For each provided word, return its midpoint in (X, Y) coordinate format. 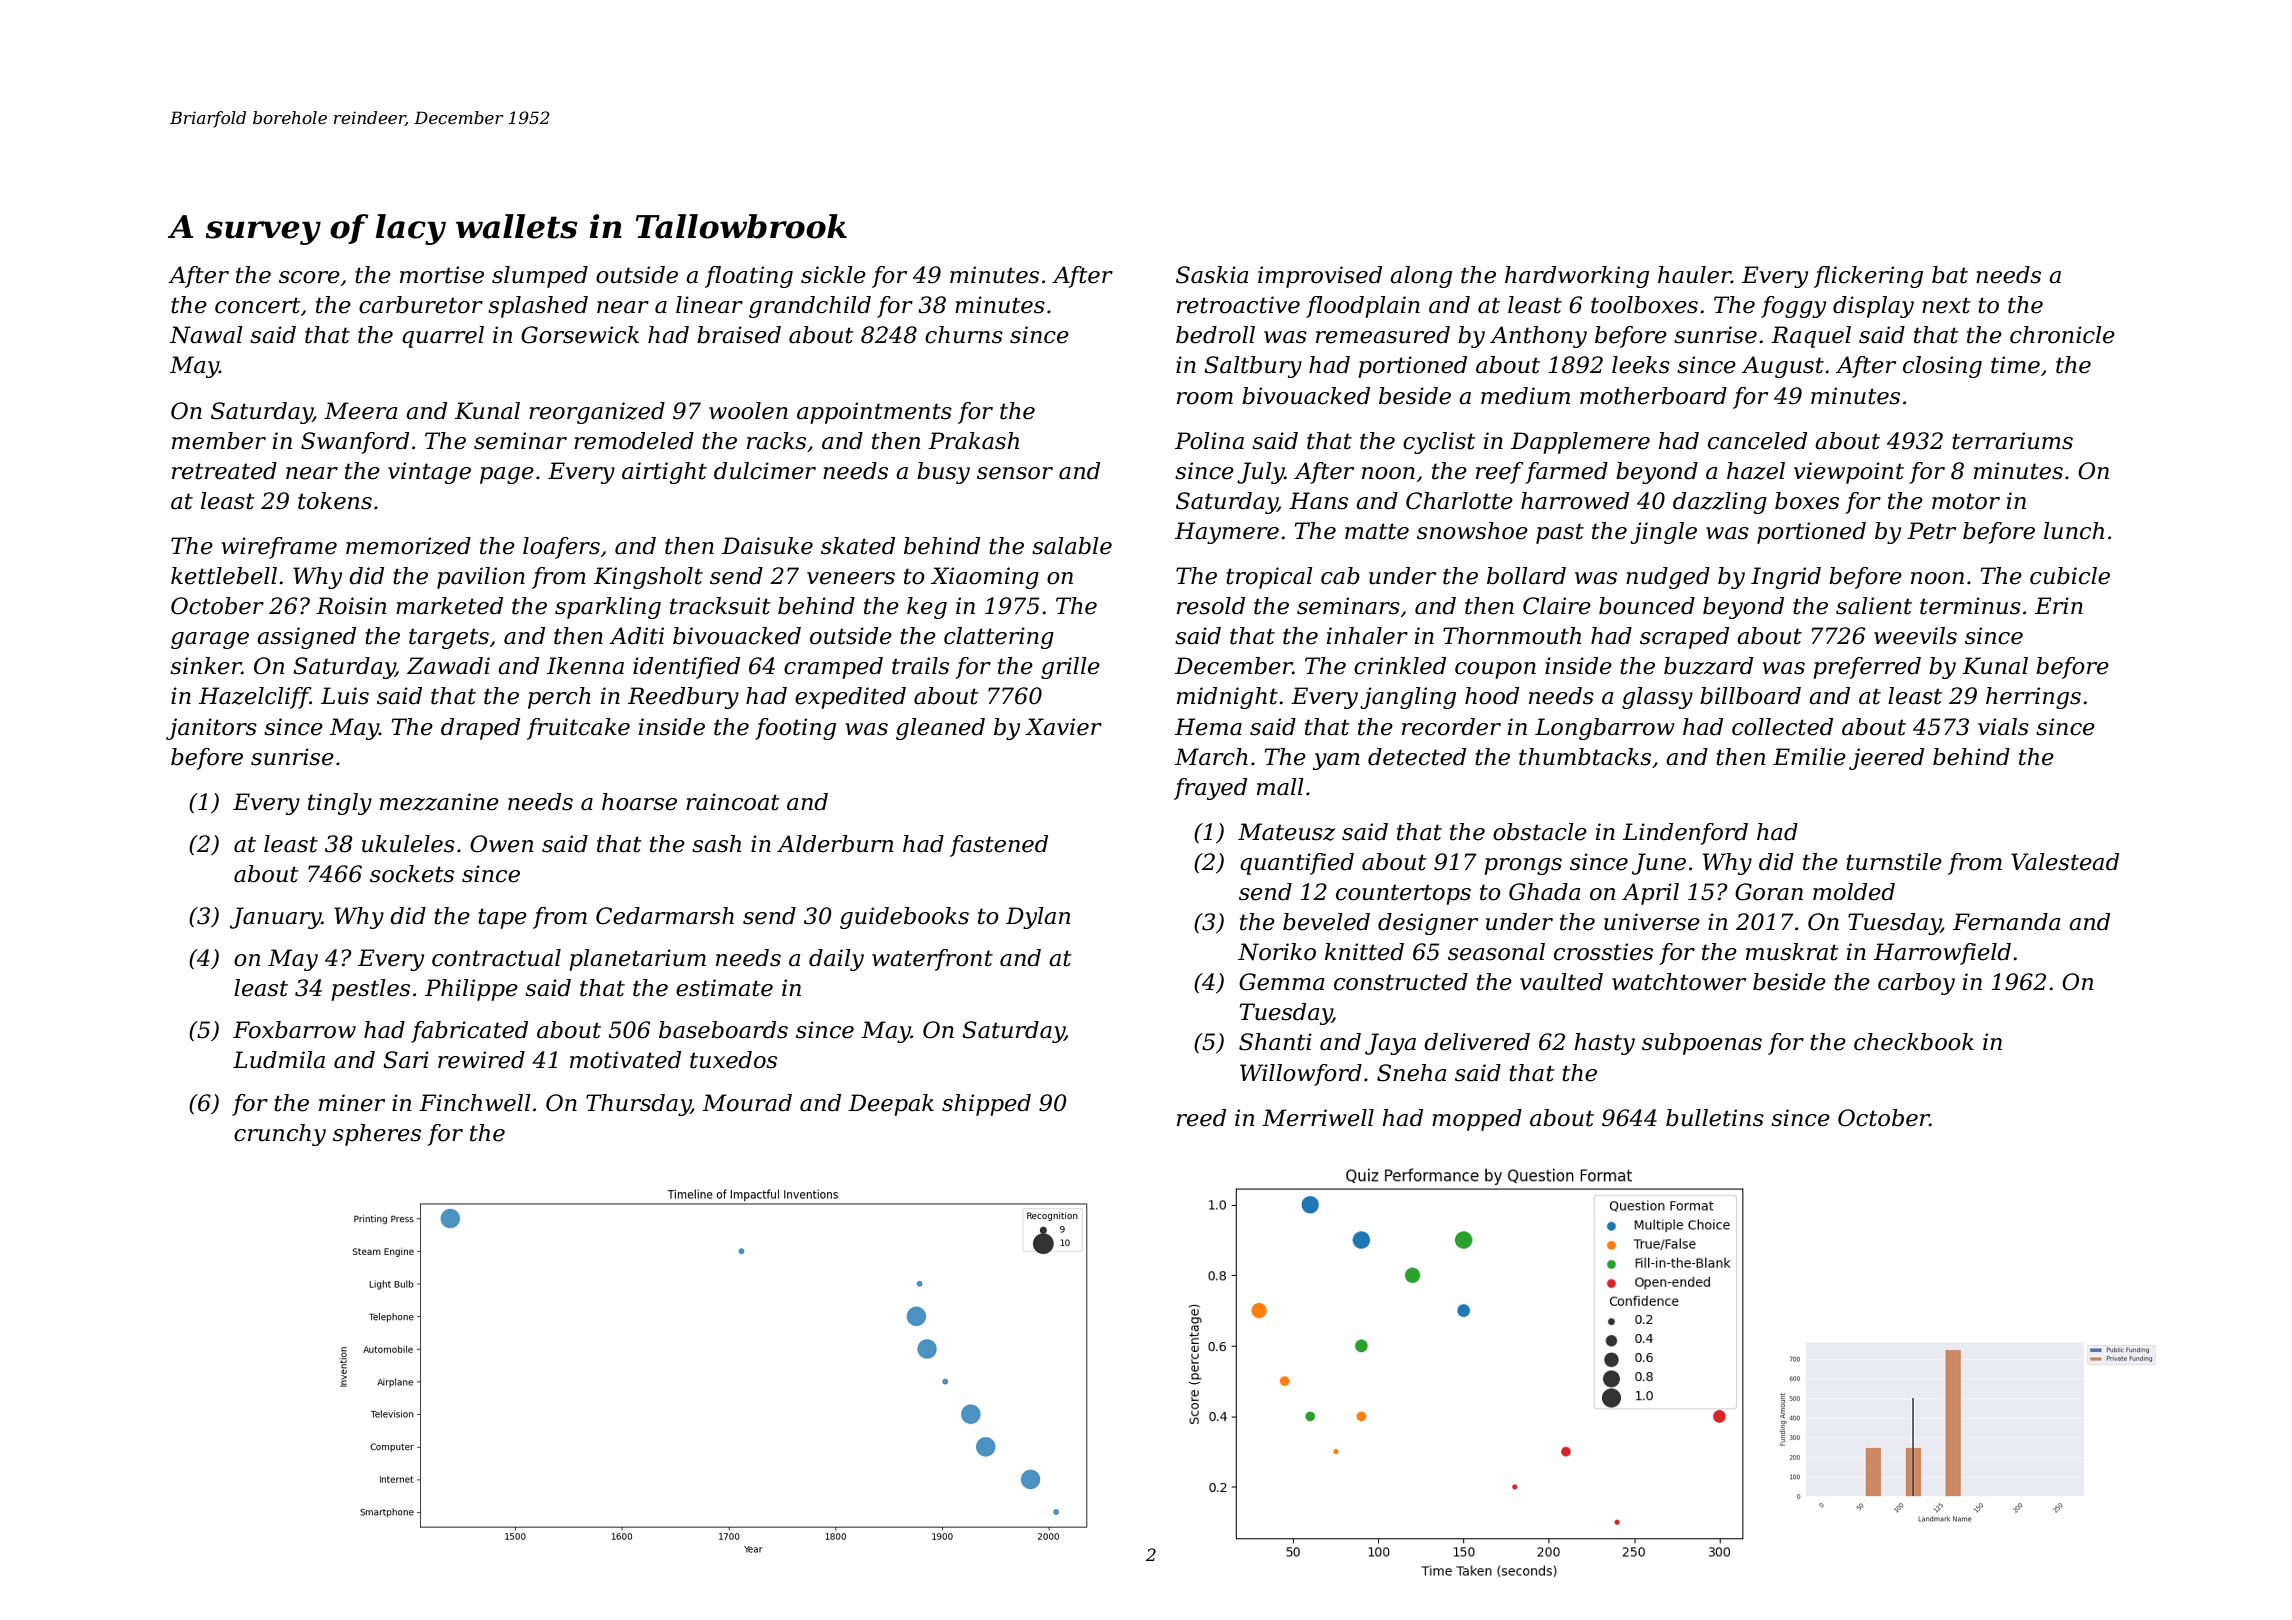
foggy (1793, 307)
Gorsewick (580, 335)
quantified (1297, 864)
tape (502, 918)
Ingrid (1786, 578)
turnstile (1894, 862)
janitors (211, 729)
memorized (408, 546)
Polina (1209, 441)
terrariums (2012, 441)
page (507, 475)
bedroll (1215, 335)
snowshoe (1472, 531)
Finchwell (475, 1103)
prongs (1523, 866)
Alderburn (835, 844)
